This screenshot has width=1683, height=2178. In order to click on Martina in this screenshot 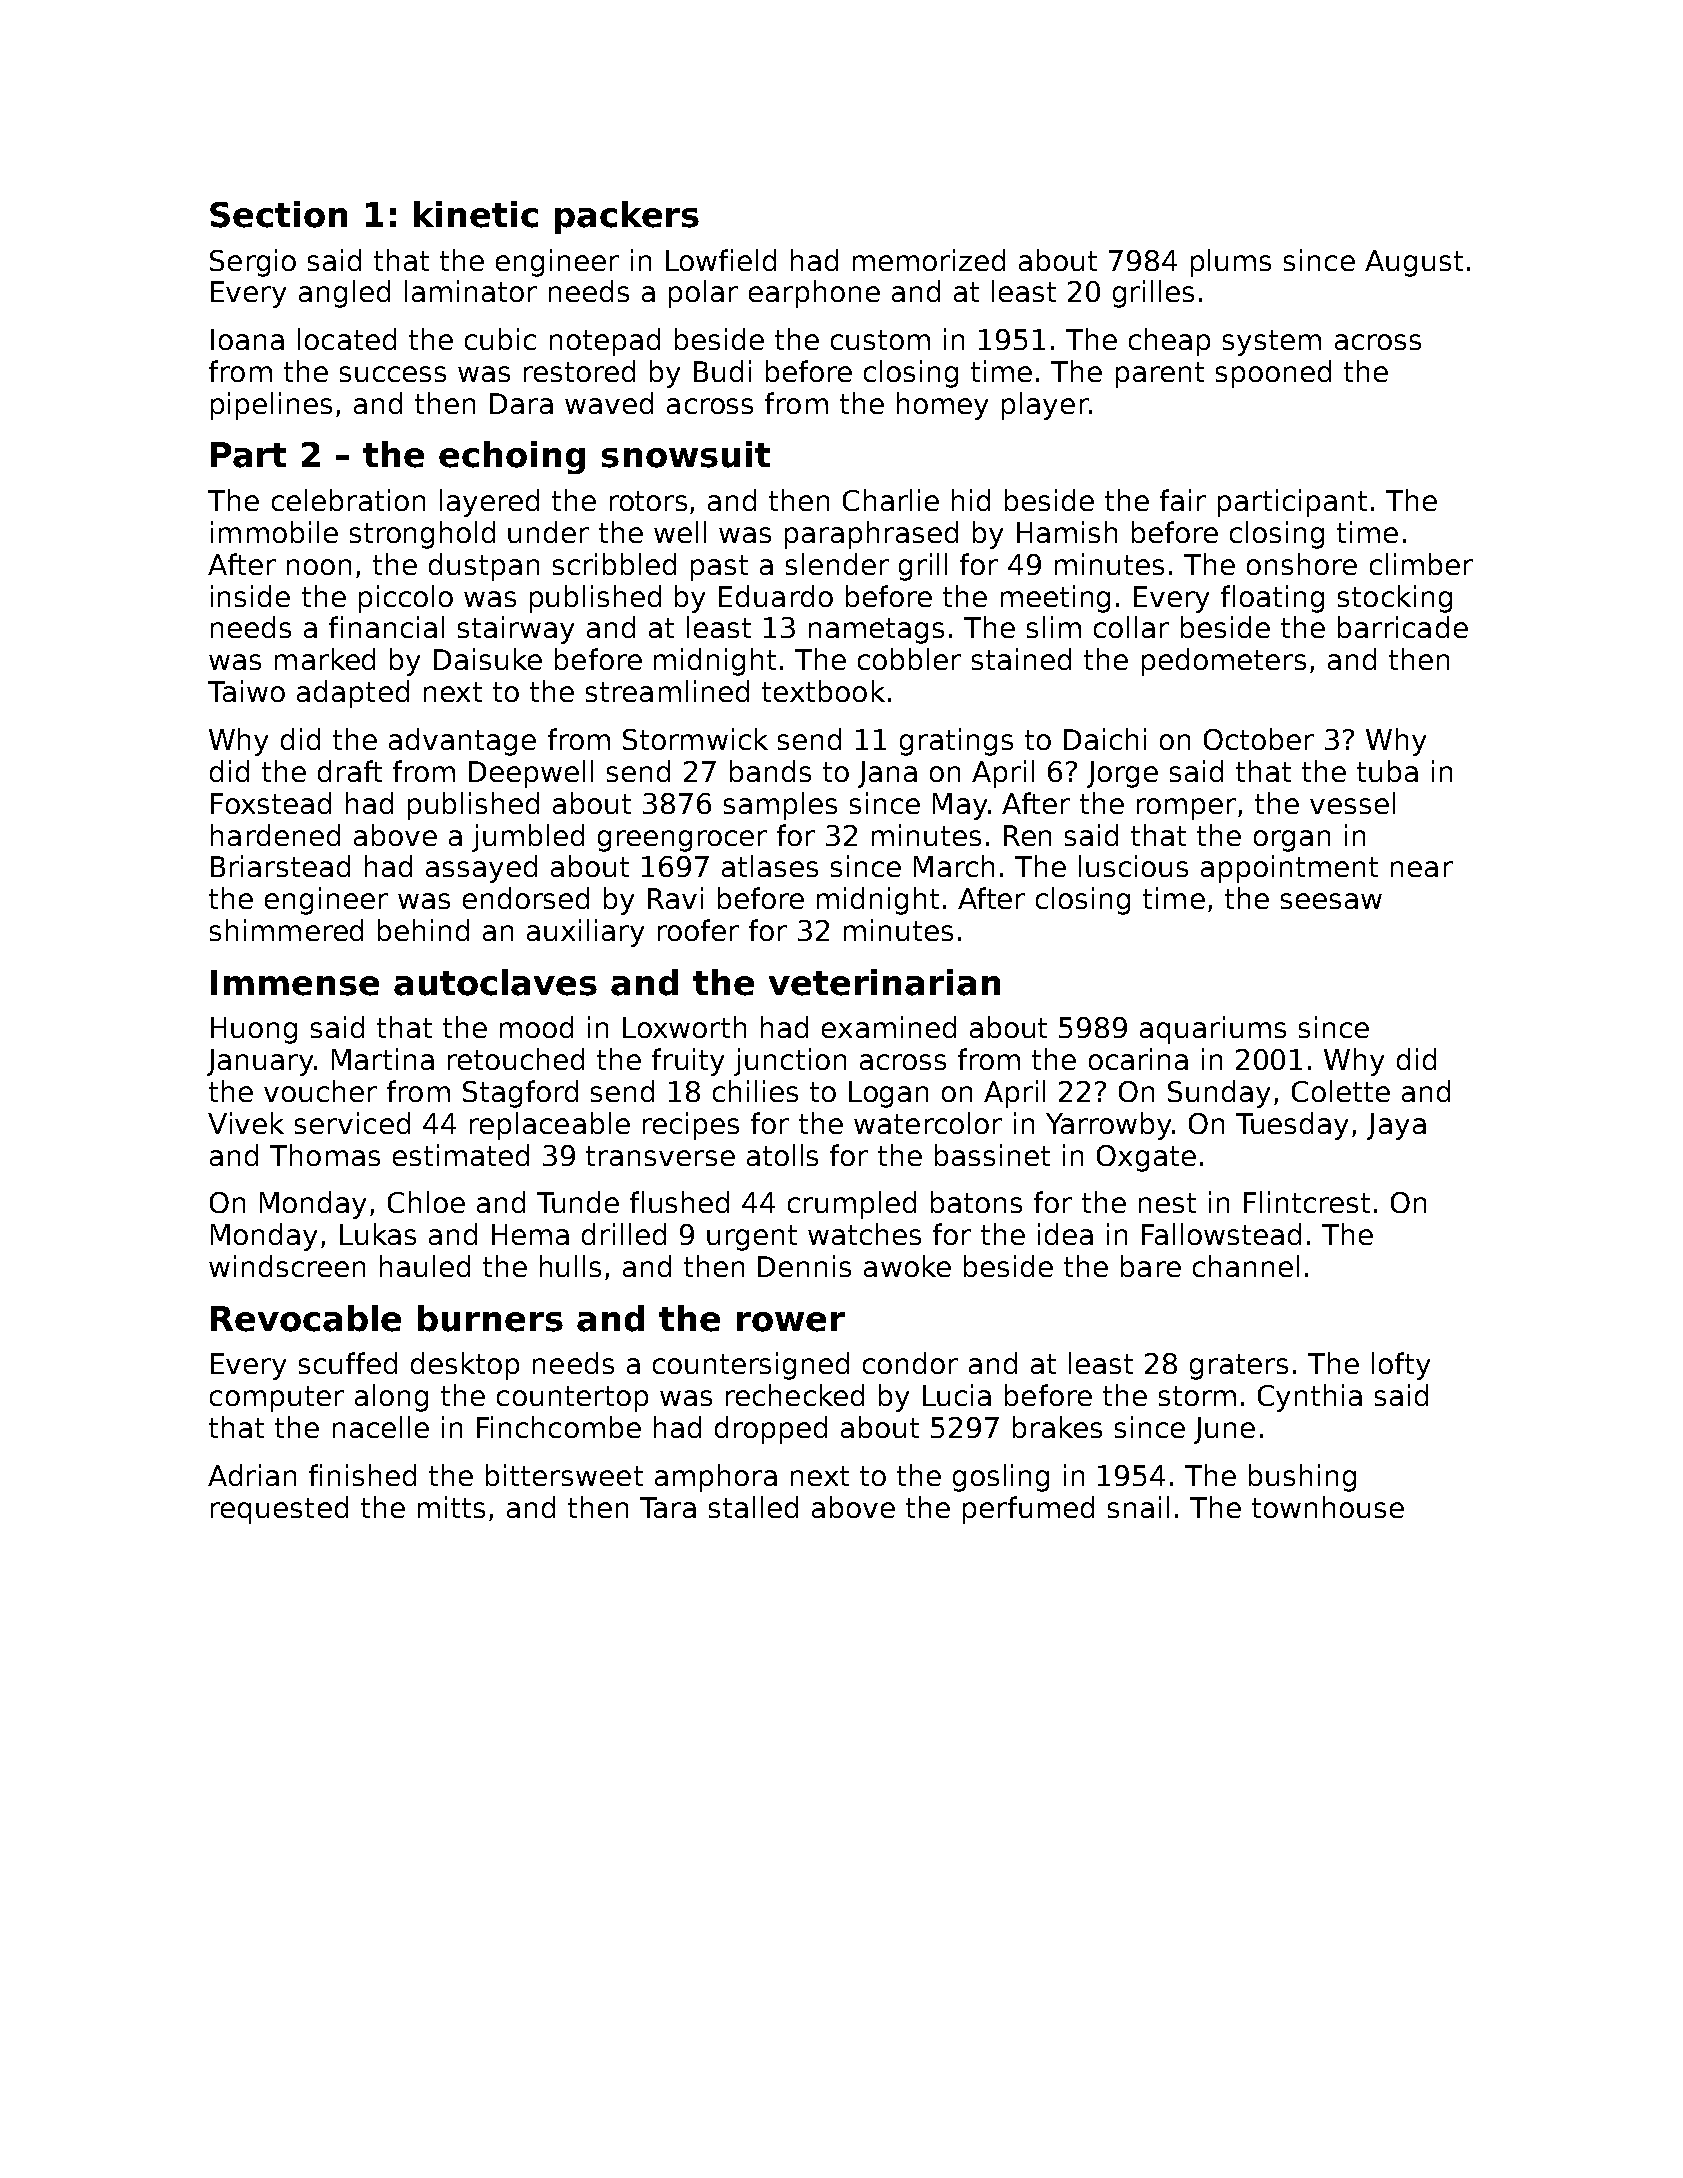, I will do `click(383, 1059)`.
